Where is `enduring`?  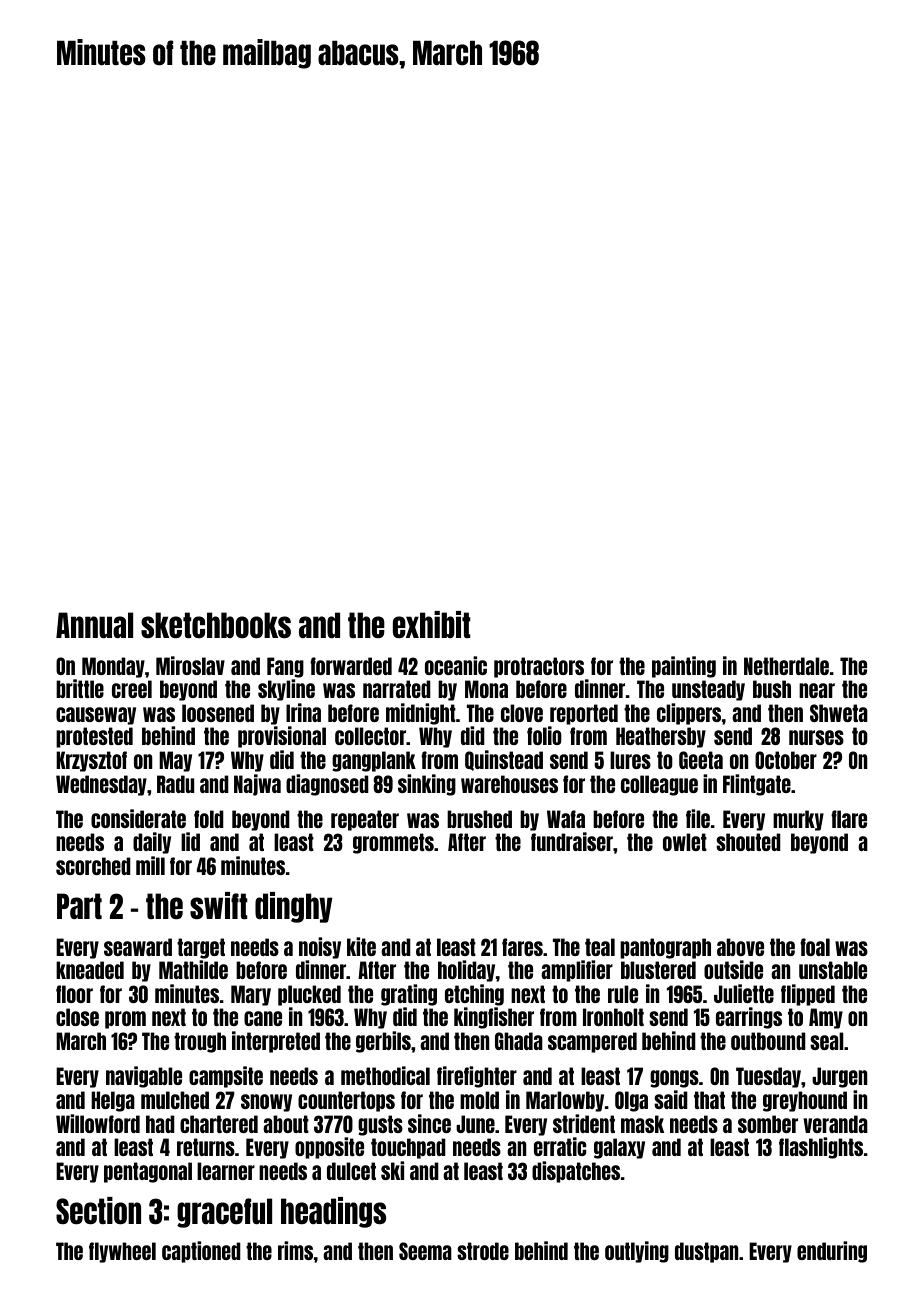
enduring is located at coordinates (832, 1252).
